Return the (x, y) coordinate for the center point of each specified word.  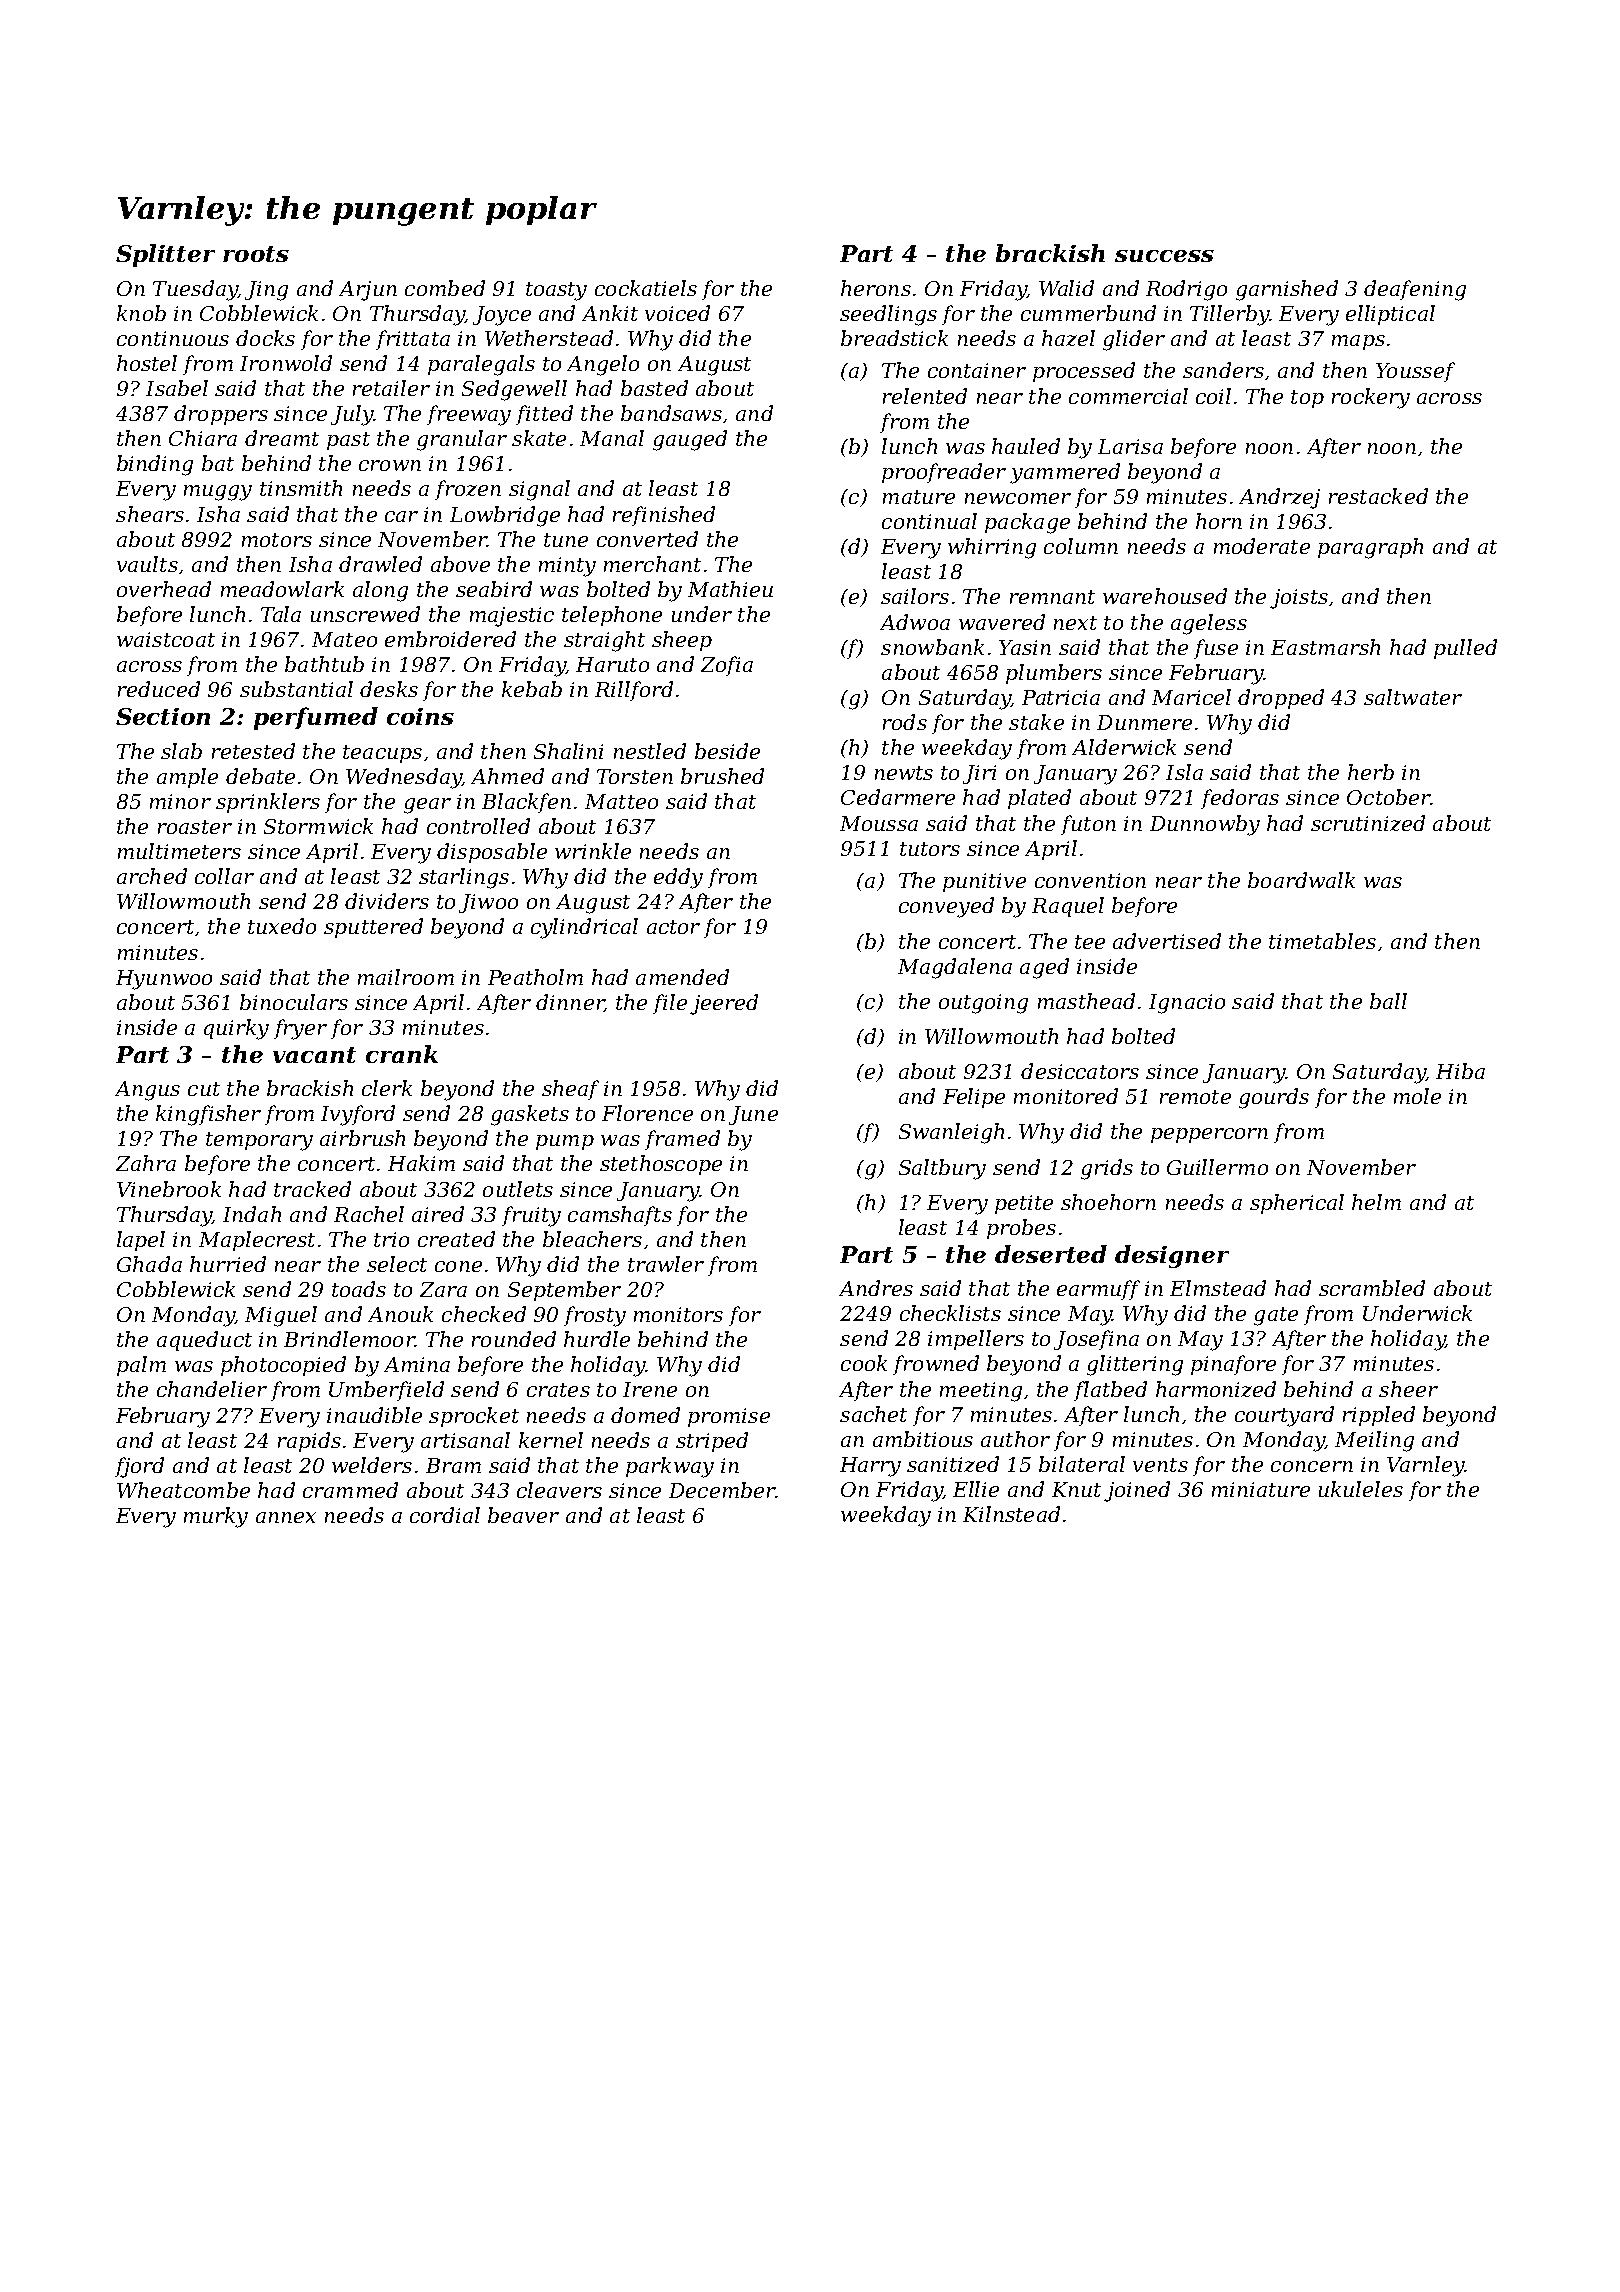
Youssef (1415, 372)
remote (1195, 1097)
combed (445, 288)
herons (876, 288)
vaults (147, 564)
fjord (139, 1467)
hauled (1026, 446)
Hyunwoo (164, 980)
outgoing (983, 1004)
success (1164, 256)
